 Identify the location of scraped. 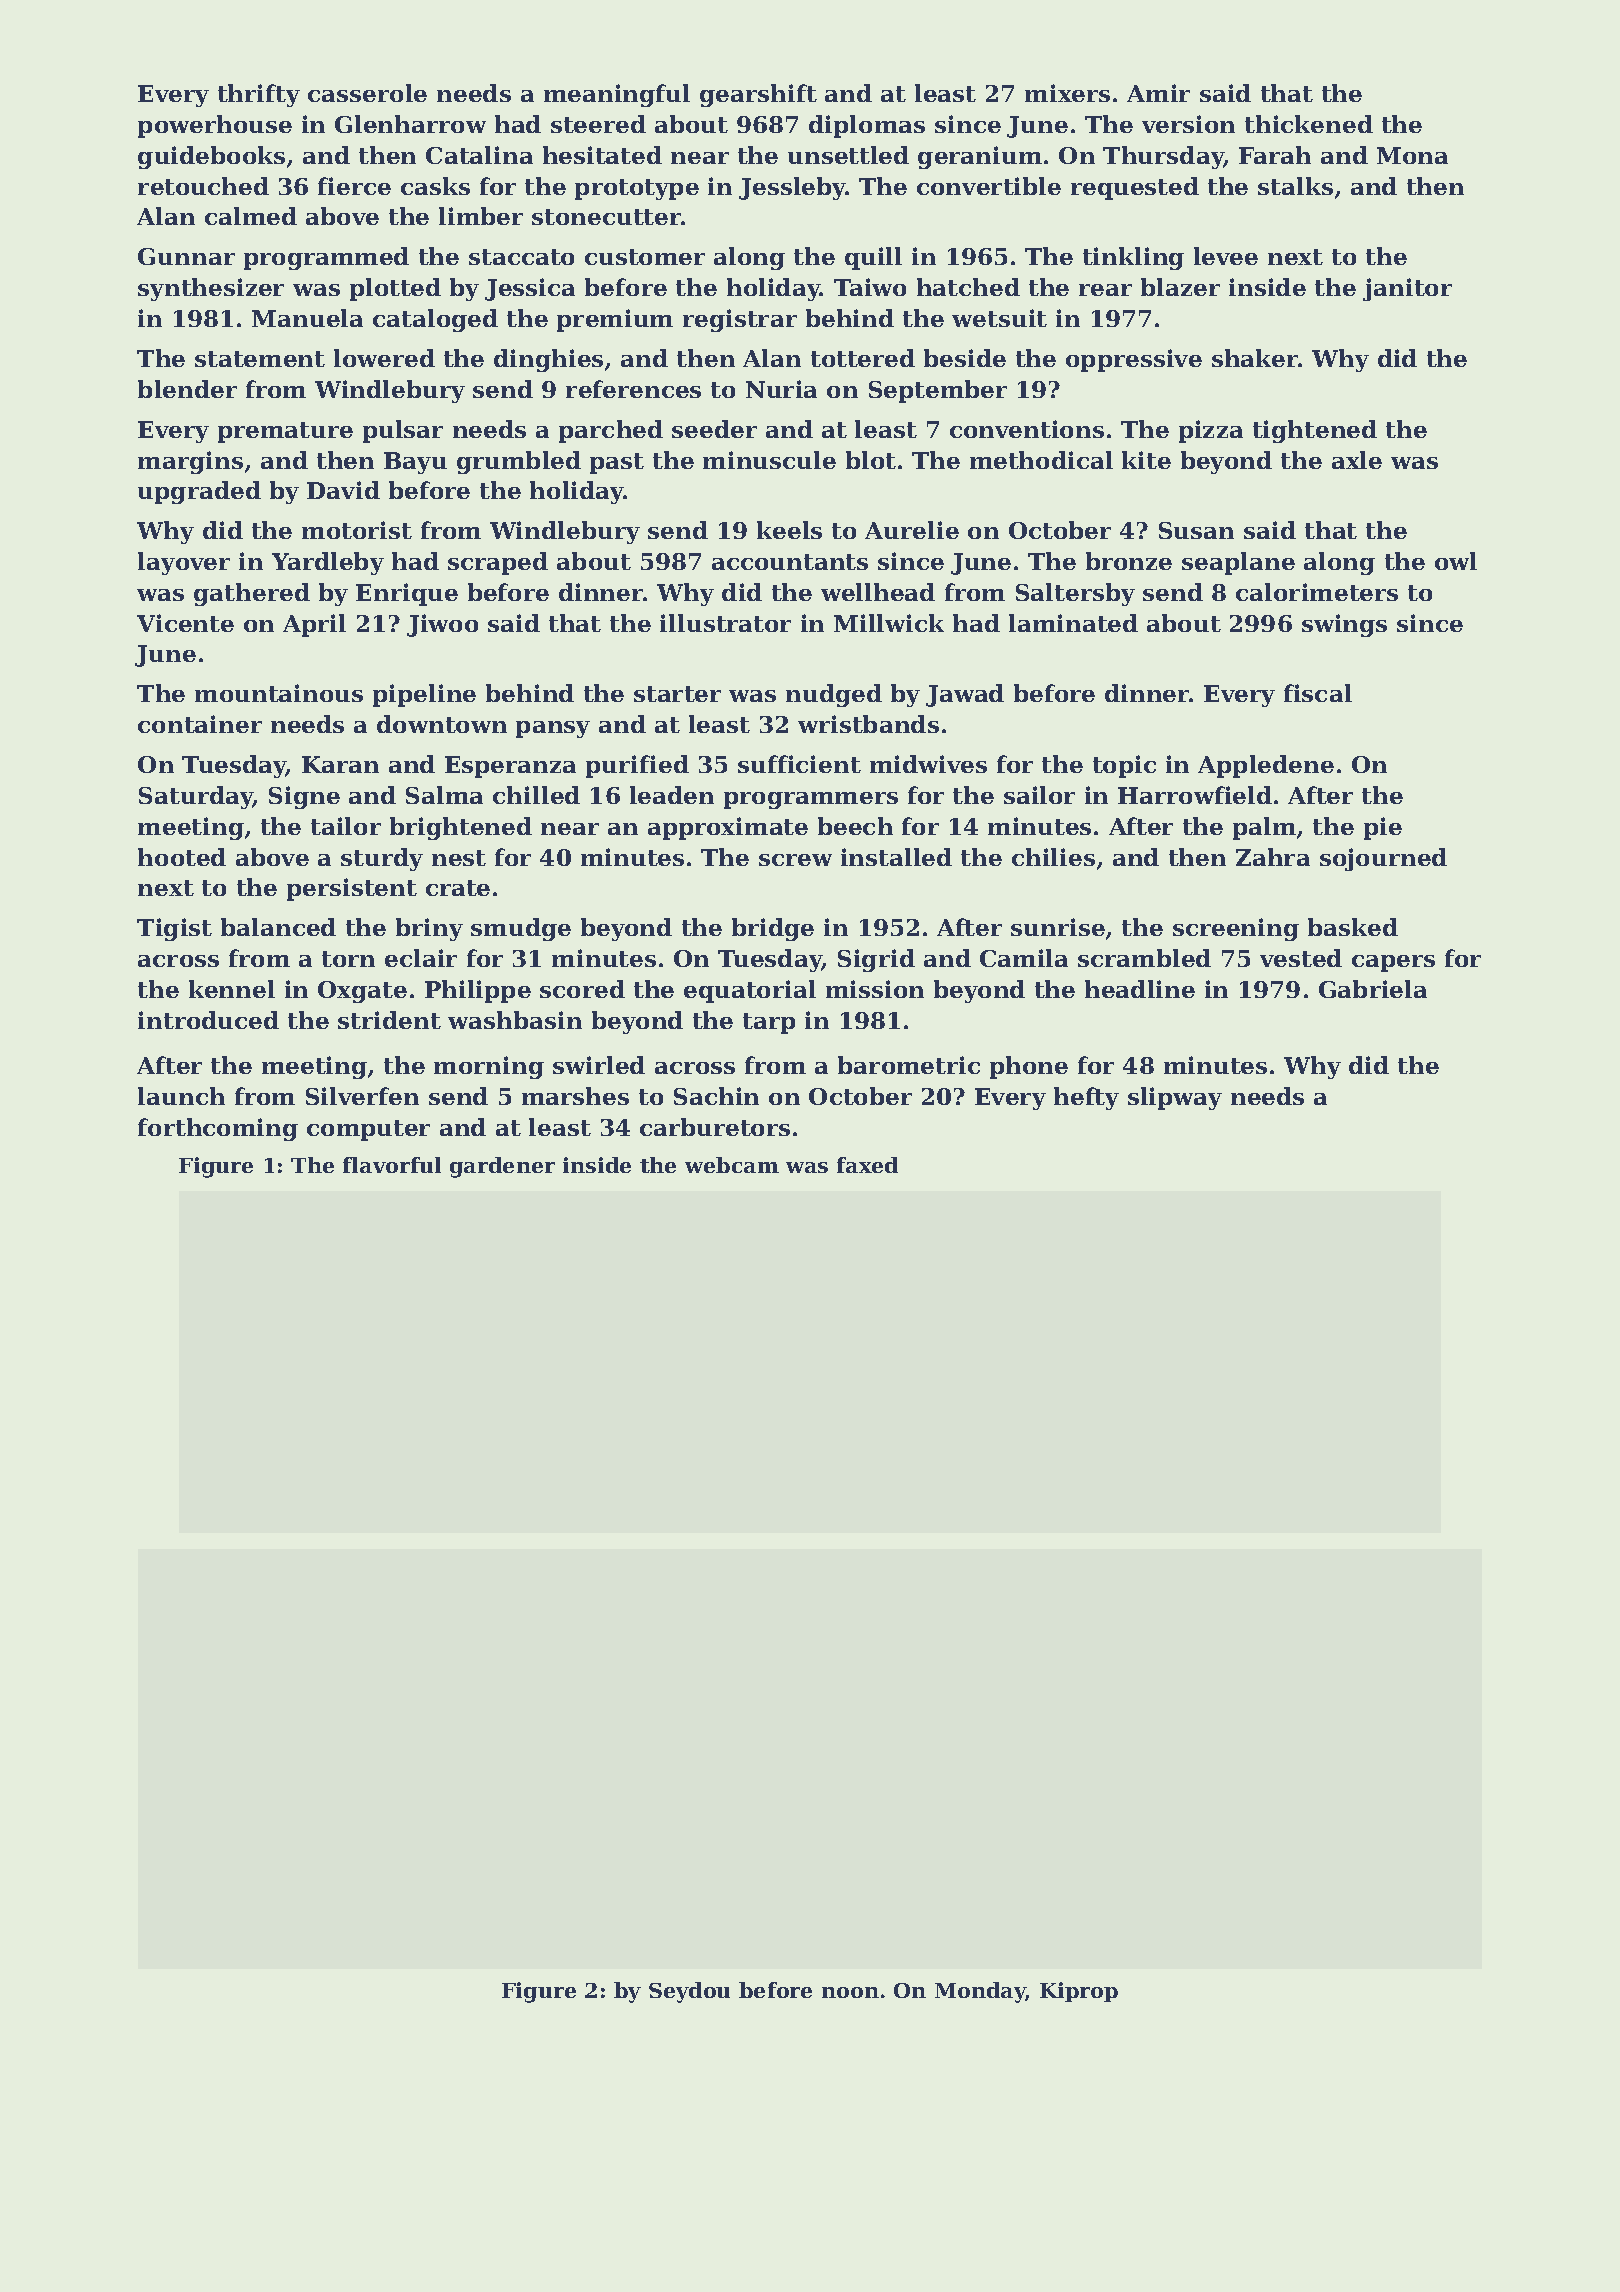
(498, 563).
